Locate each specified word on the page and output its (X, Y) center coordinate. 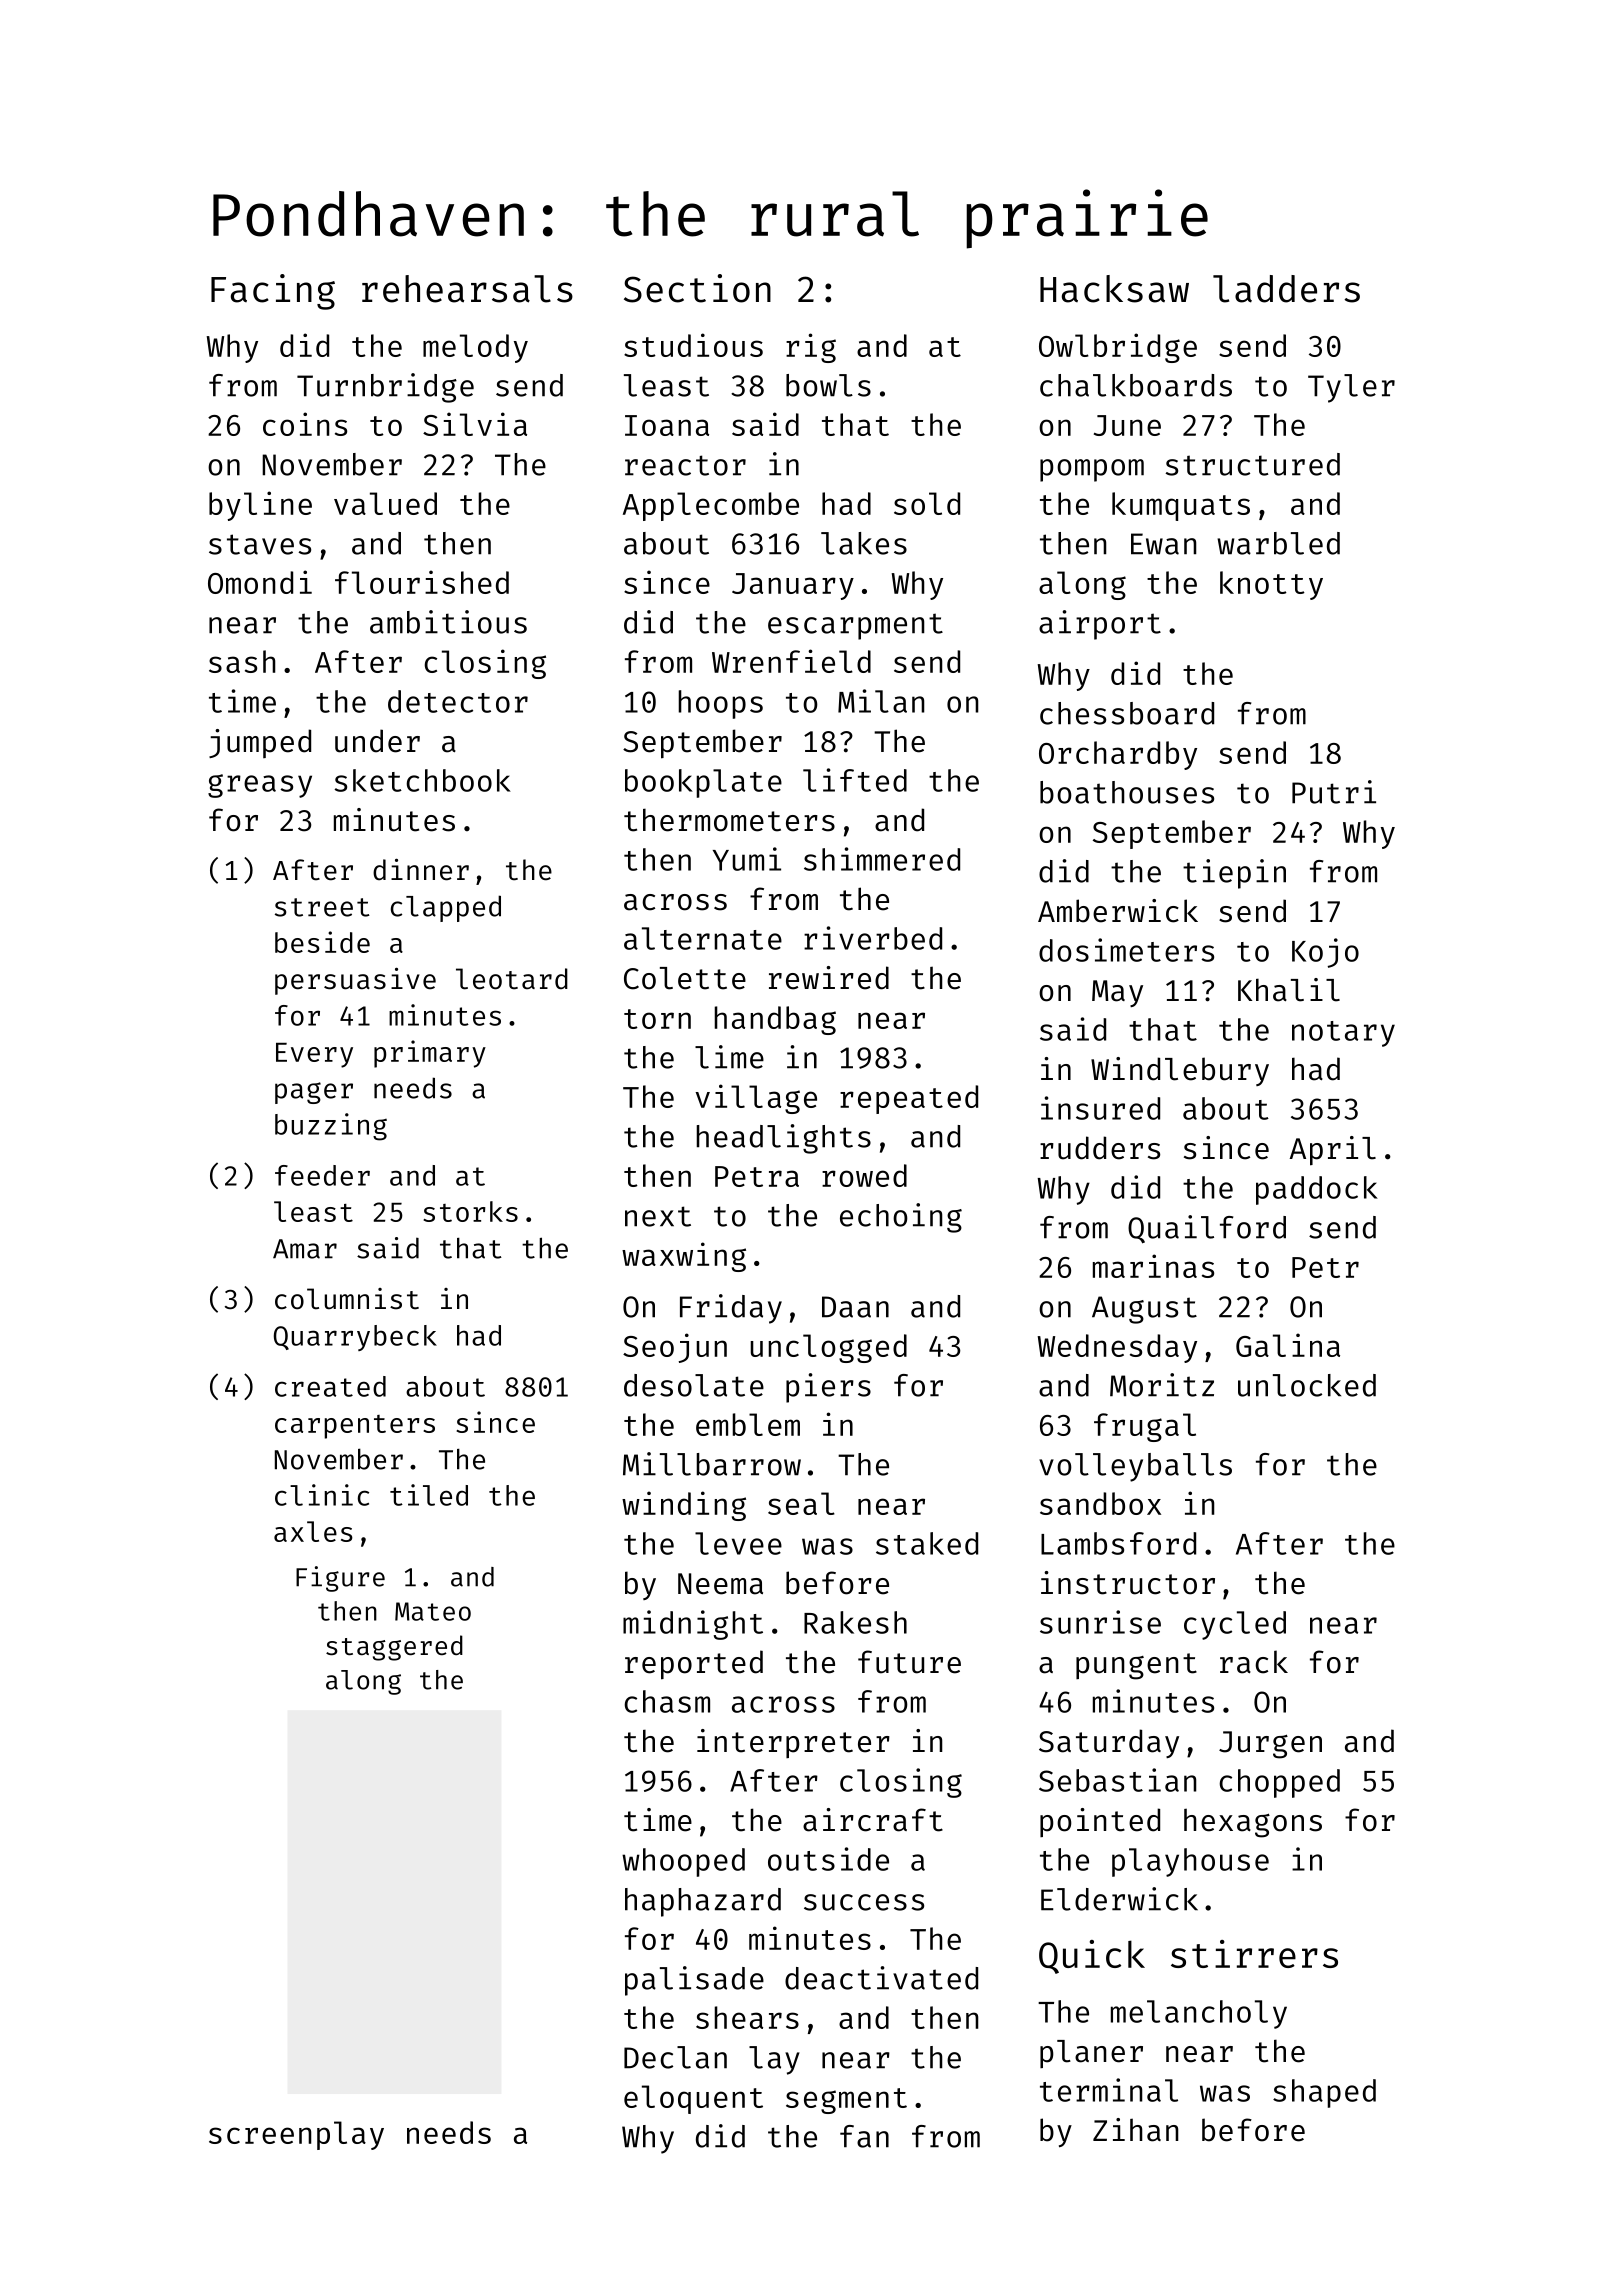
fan (864, 2136)
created (330, 1386)
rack (1254, 1662)
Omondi (260, 582)
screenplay (296, 2135)
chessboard (1127, 713)
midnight (693, 1625)
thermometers (729, 820)
